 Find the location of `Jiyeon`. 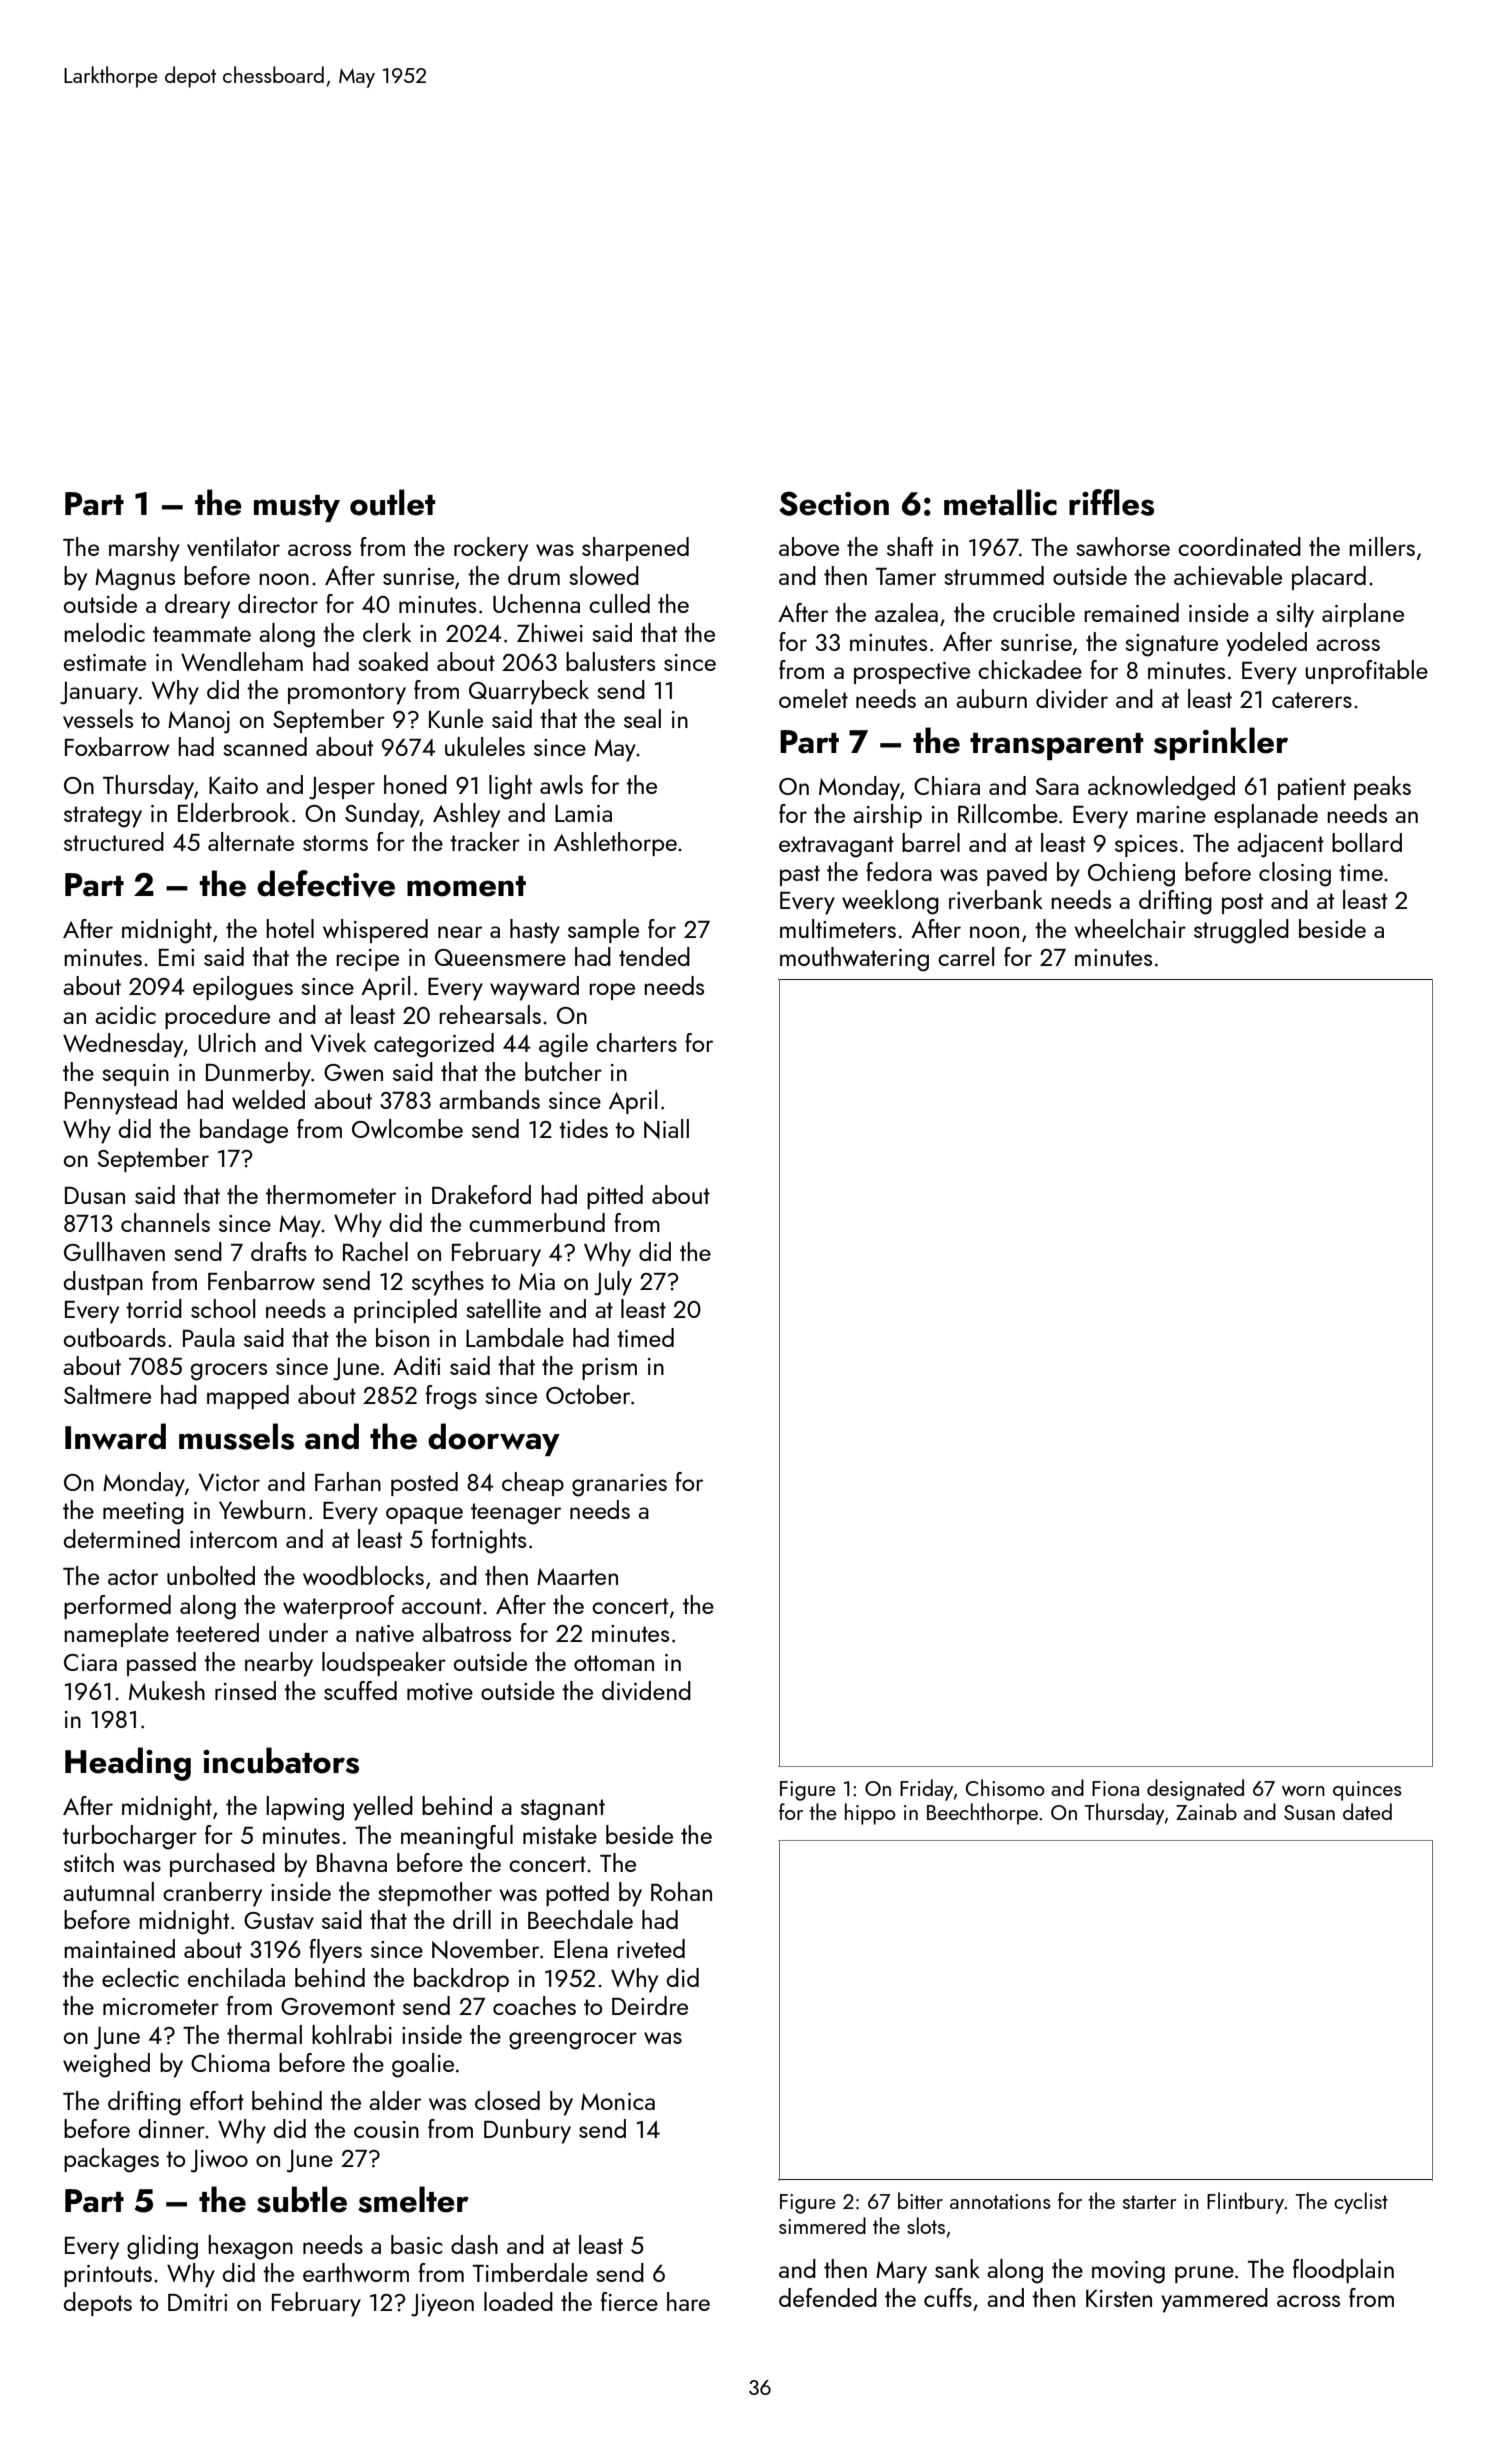

Jiyeon is located at coordinates (442, 2305).
